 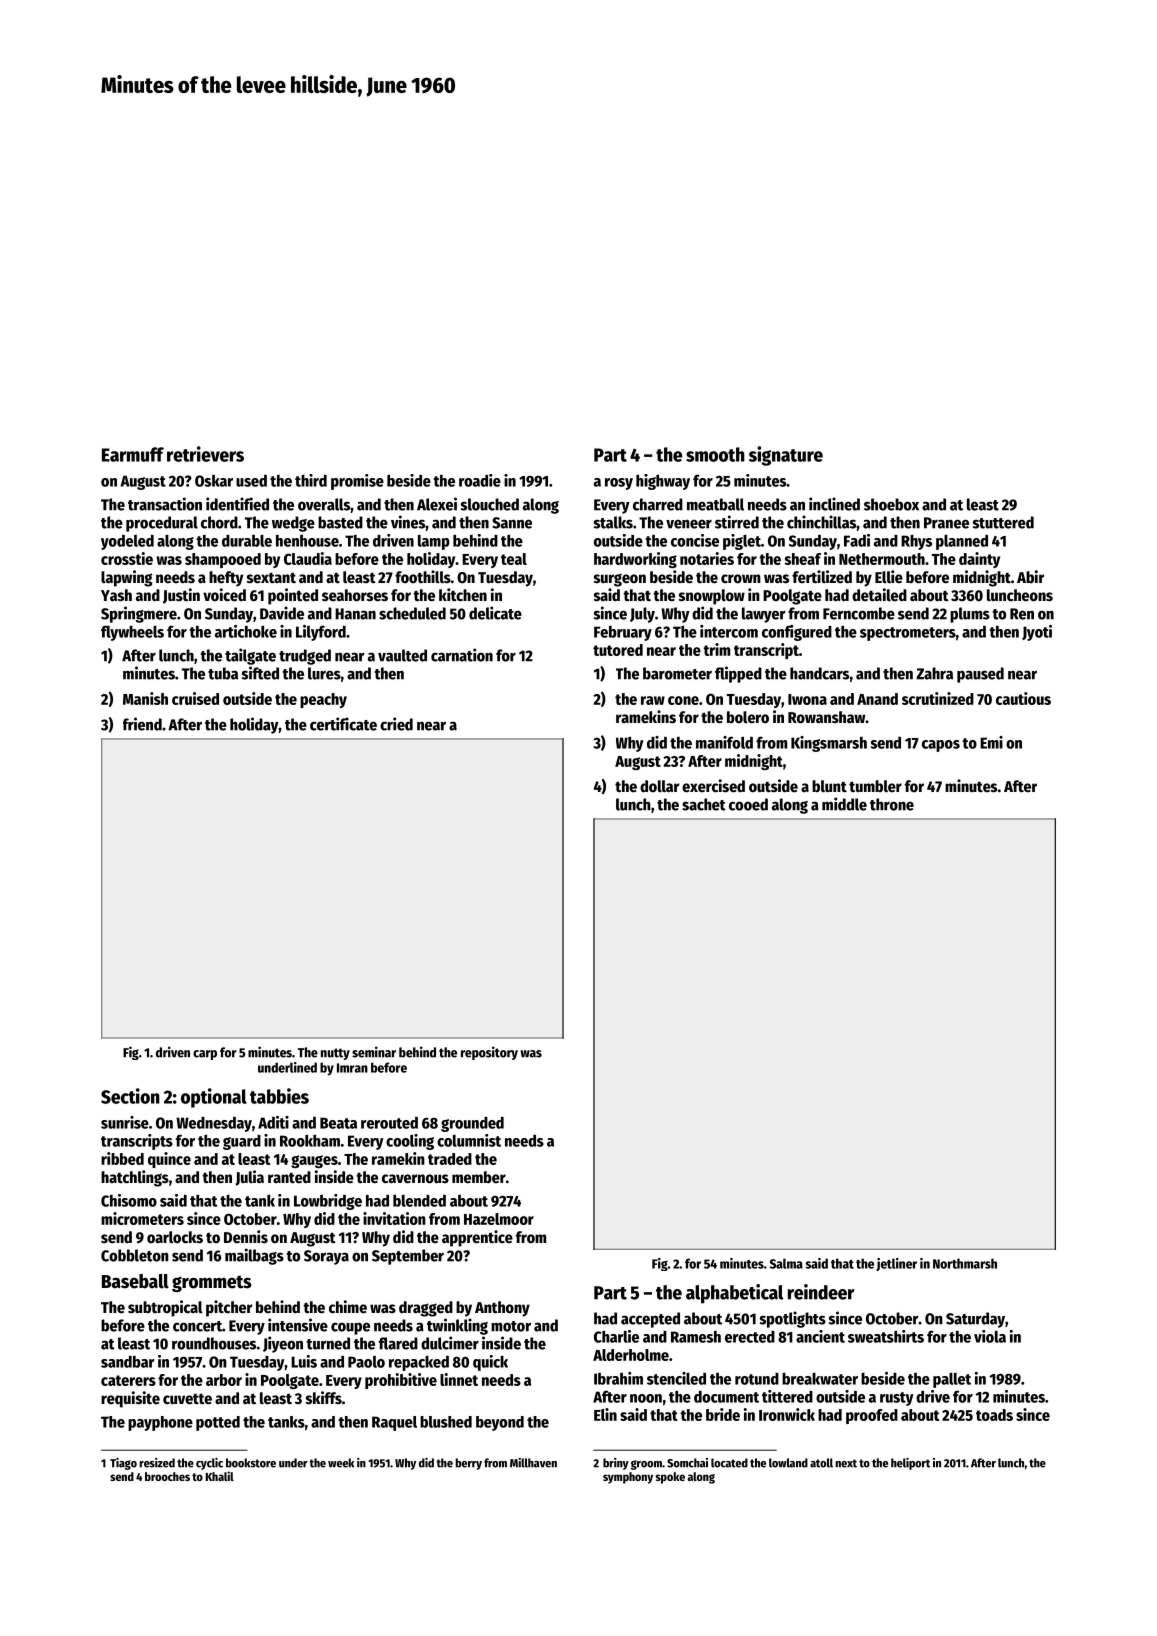 I want to click on Anthony, so click(x=502, y=1309).
